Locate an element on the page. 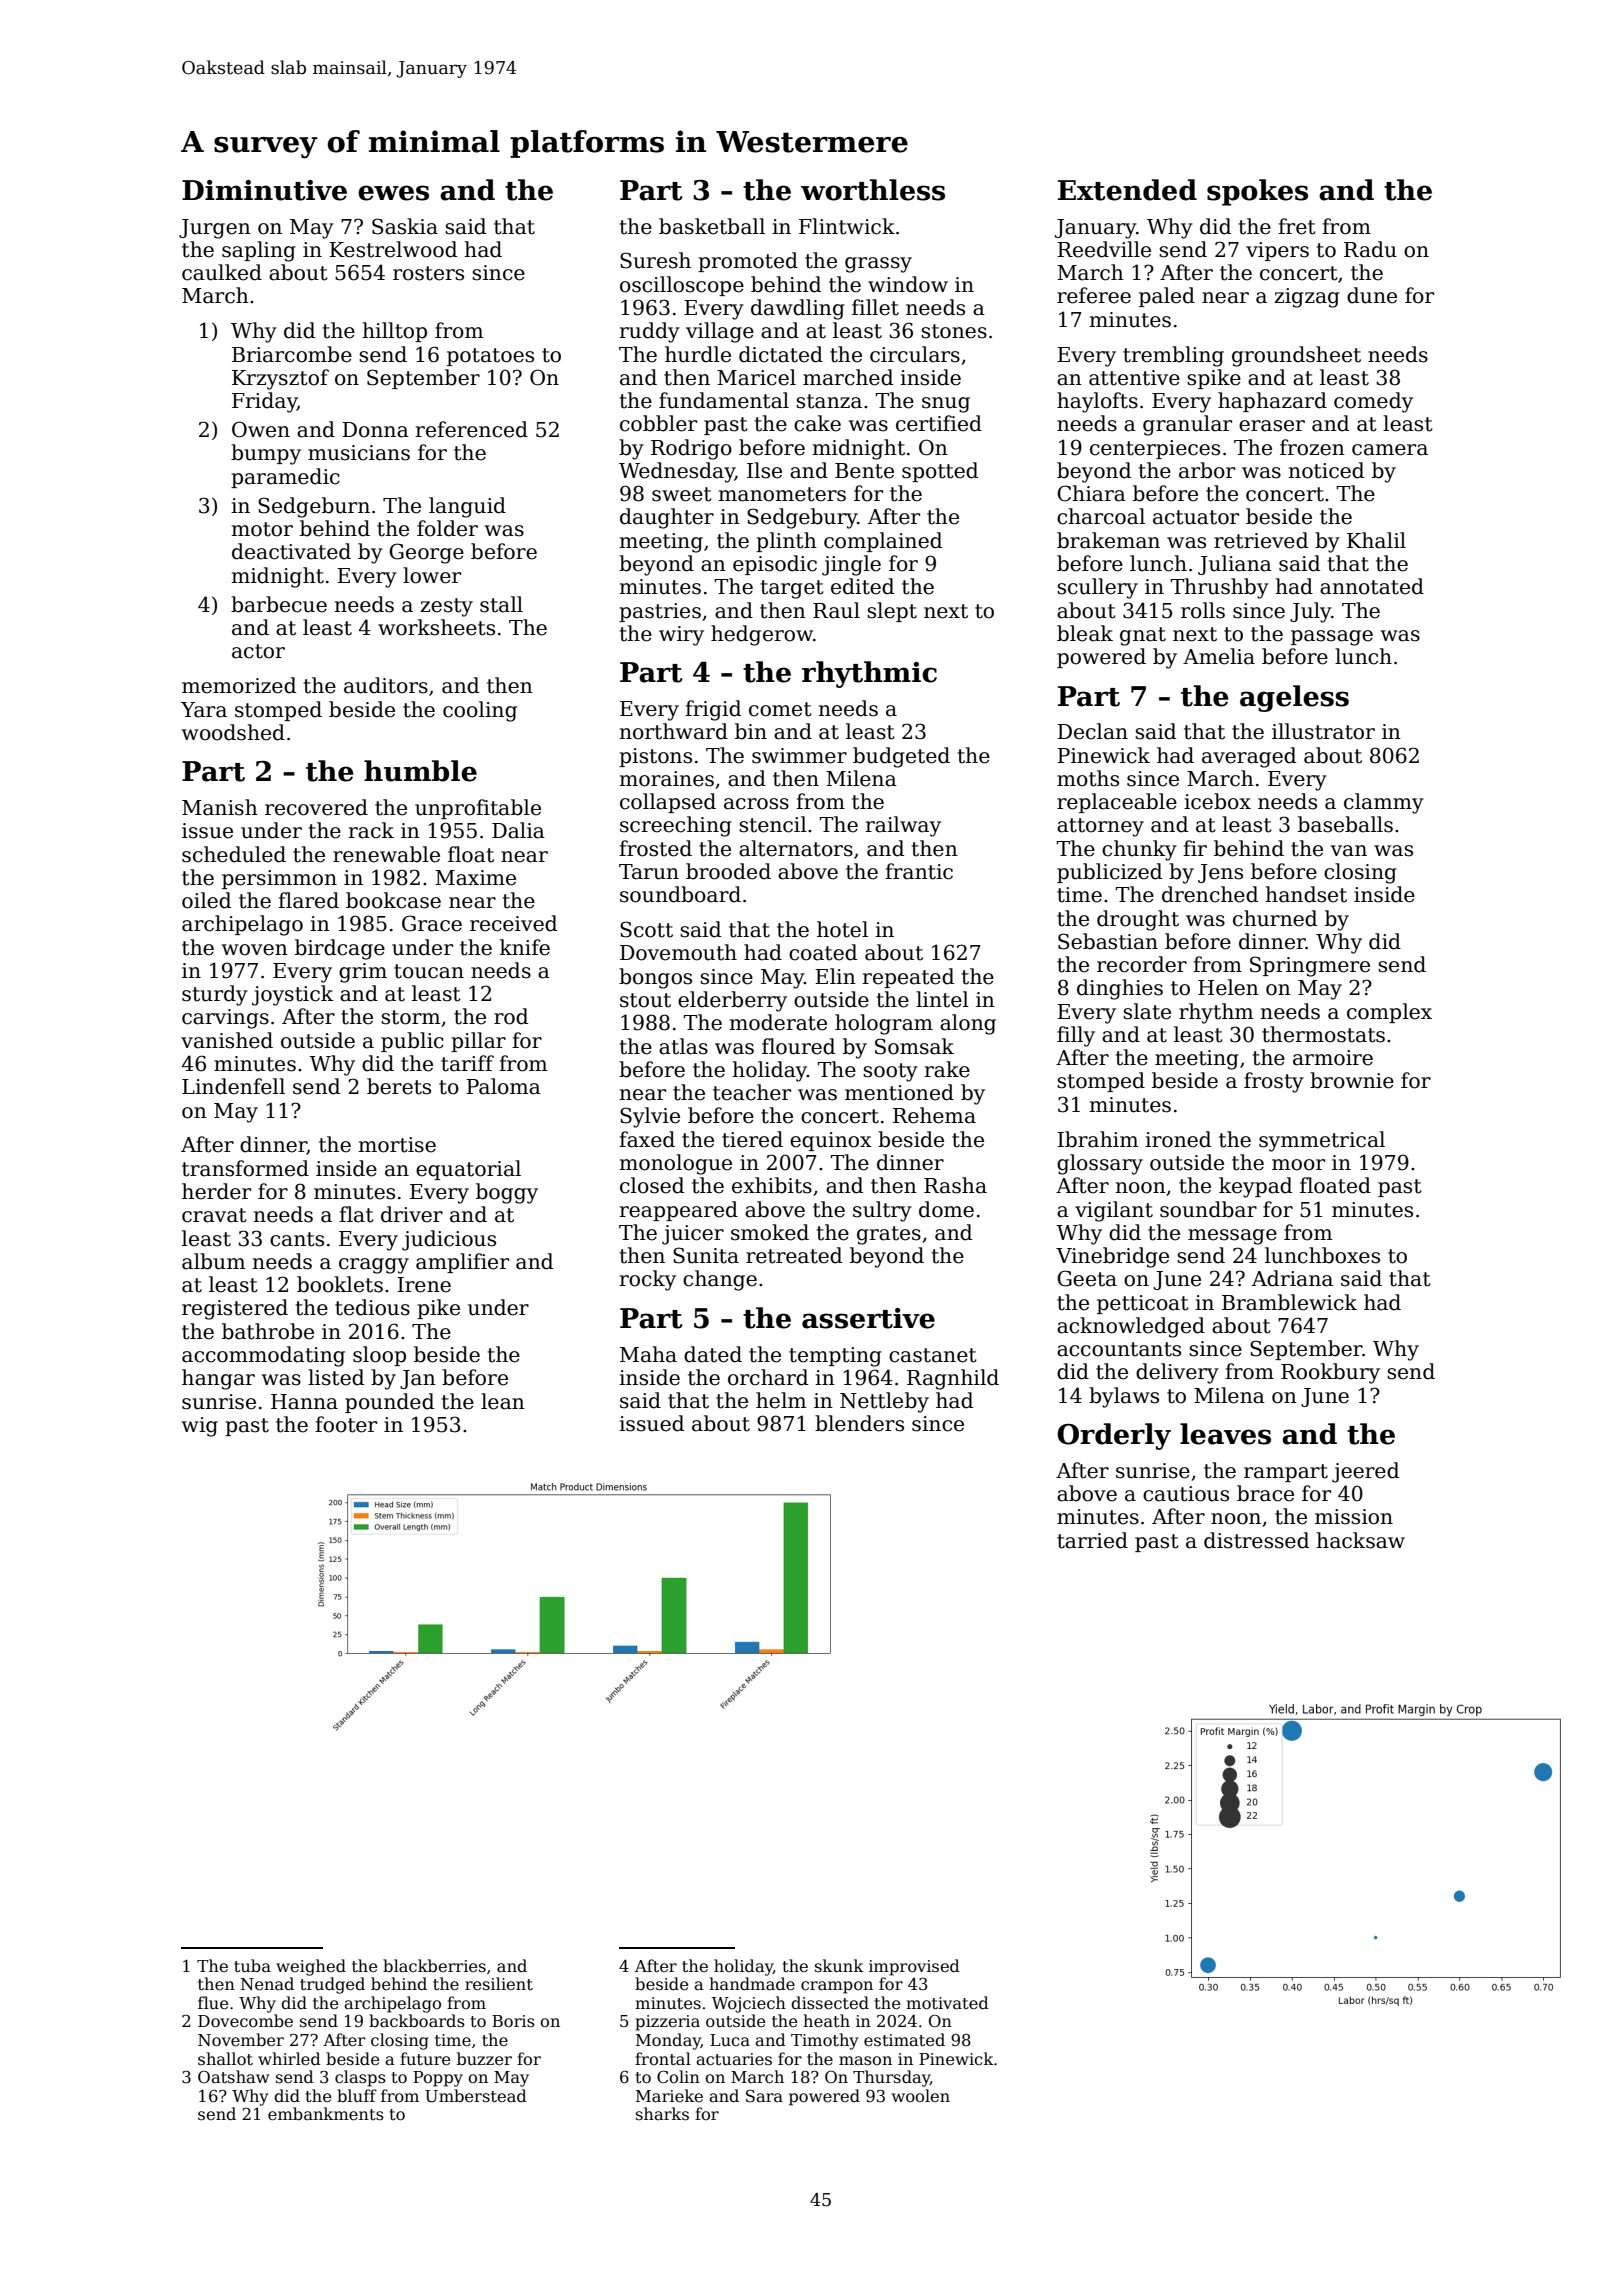 This page has height=2292, width=1620. frantic is located at coordinates (919, 871).
